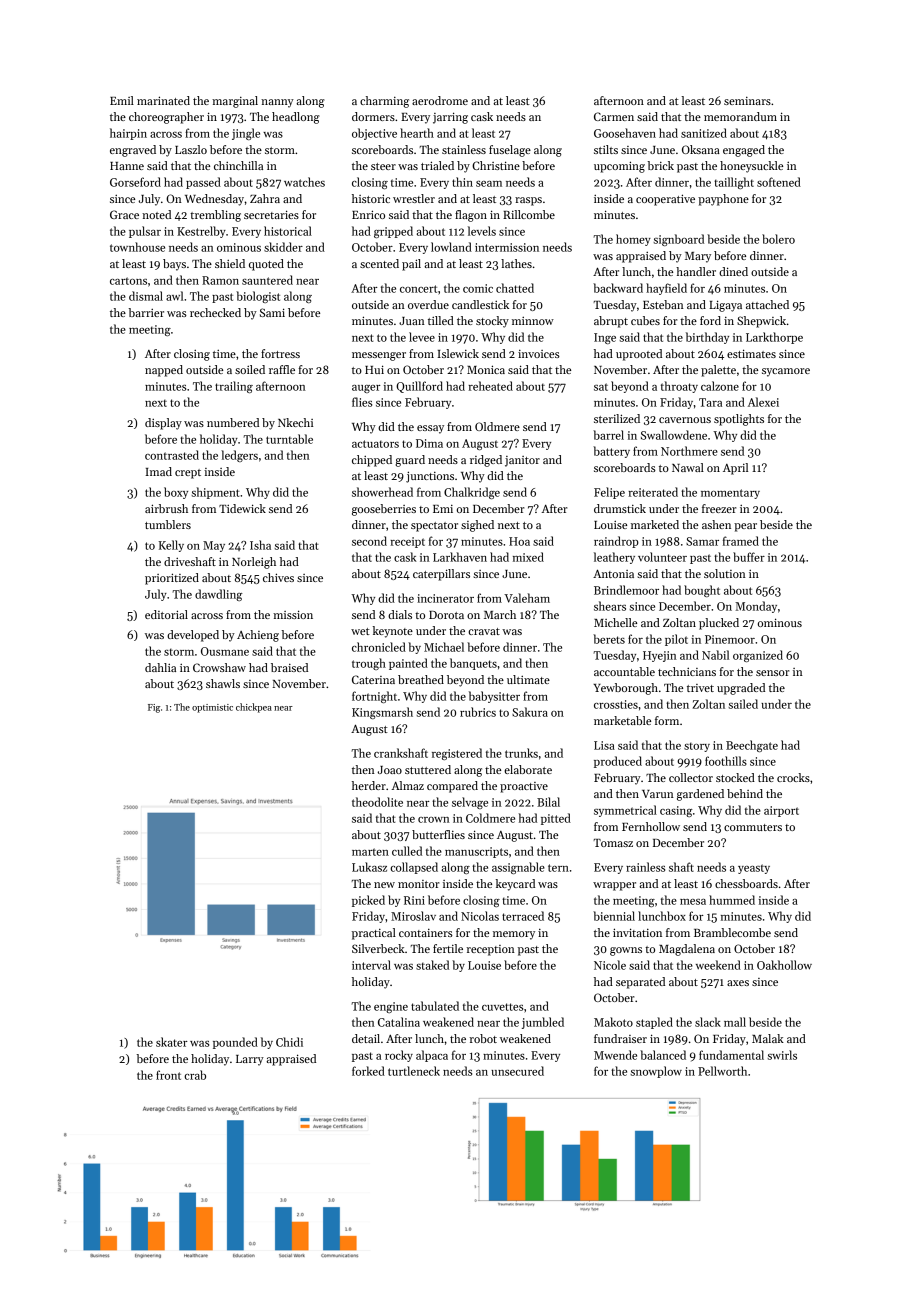 The width and height of the screenshot is (924, 1308). I want to click on noted, so click(156, 214).
